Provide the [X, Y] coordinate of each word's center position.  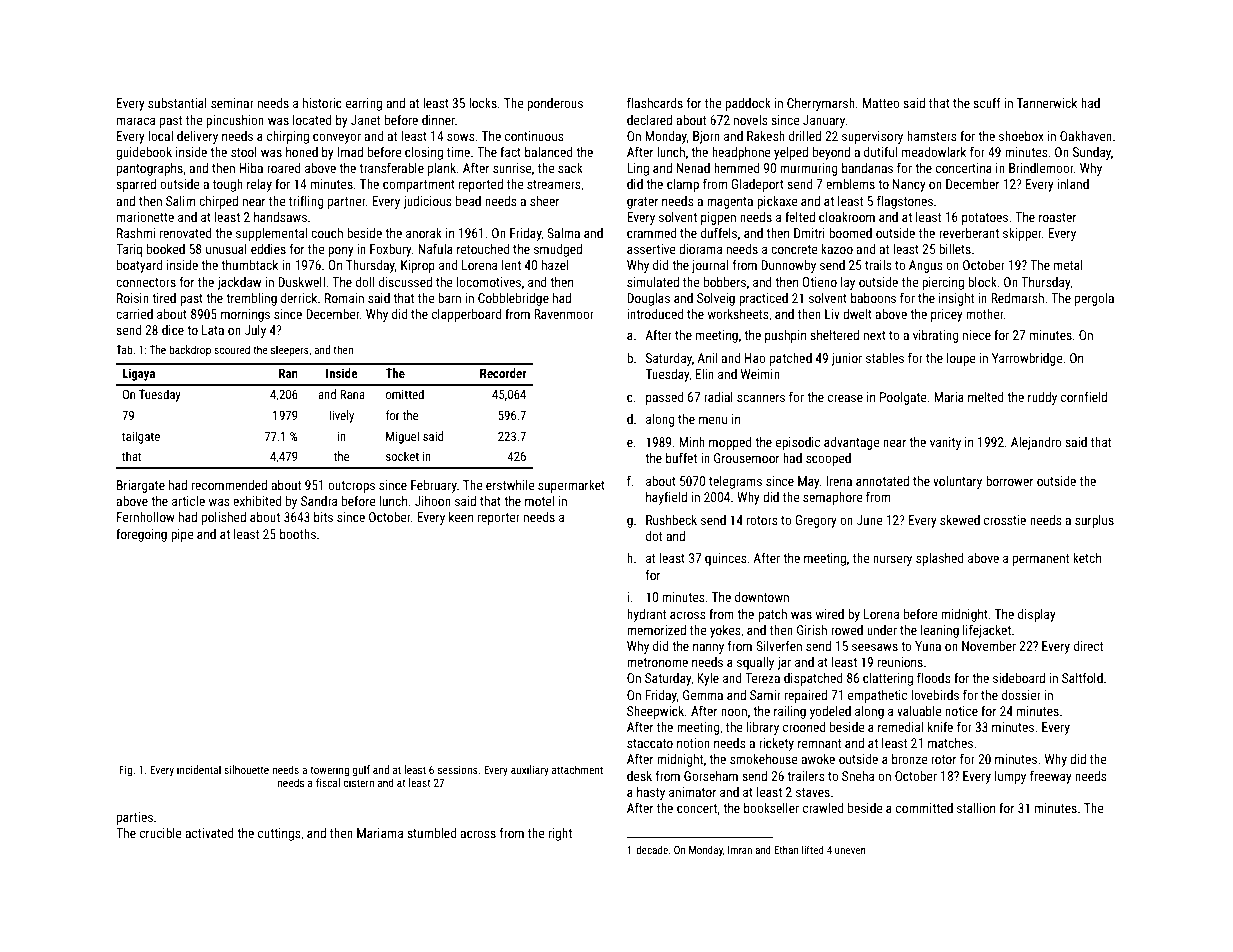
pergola [1094, 299]
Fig [125, 771]
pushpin [785, 336]
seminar [232, 103]
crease [845, 398]
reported [481, 185]
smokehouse [763, 759]
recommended [229, 485]
